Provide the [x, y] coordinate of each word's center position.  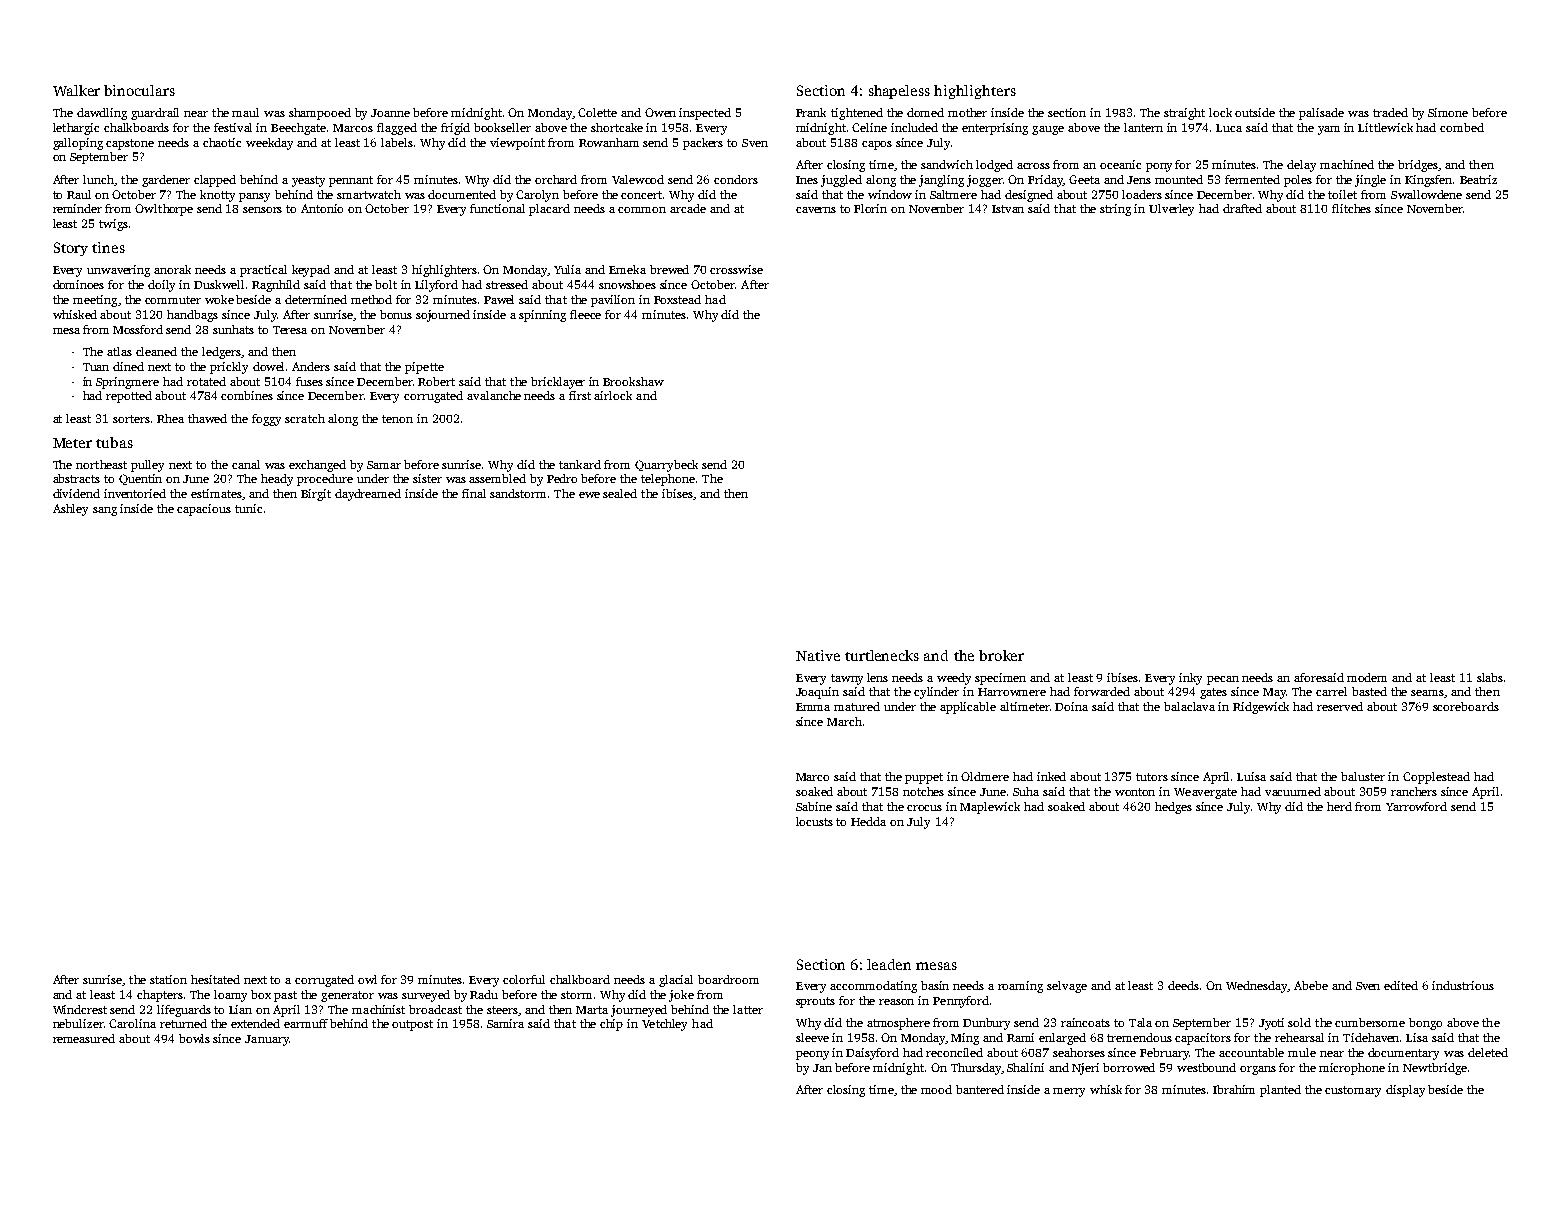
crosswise [736, 269]
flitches [1351, 208]
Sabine [814, 806]
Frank [811, 112]
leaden [889, 964]
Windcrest [80, 1009]
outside [1255, 112]
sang [105, 511]
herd [1339, 806]
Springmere [127, 383]
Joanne [390, 113]
